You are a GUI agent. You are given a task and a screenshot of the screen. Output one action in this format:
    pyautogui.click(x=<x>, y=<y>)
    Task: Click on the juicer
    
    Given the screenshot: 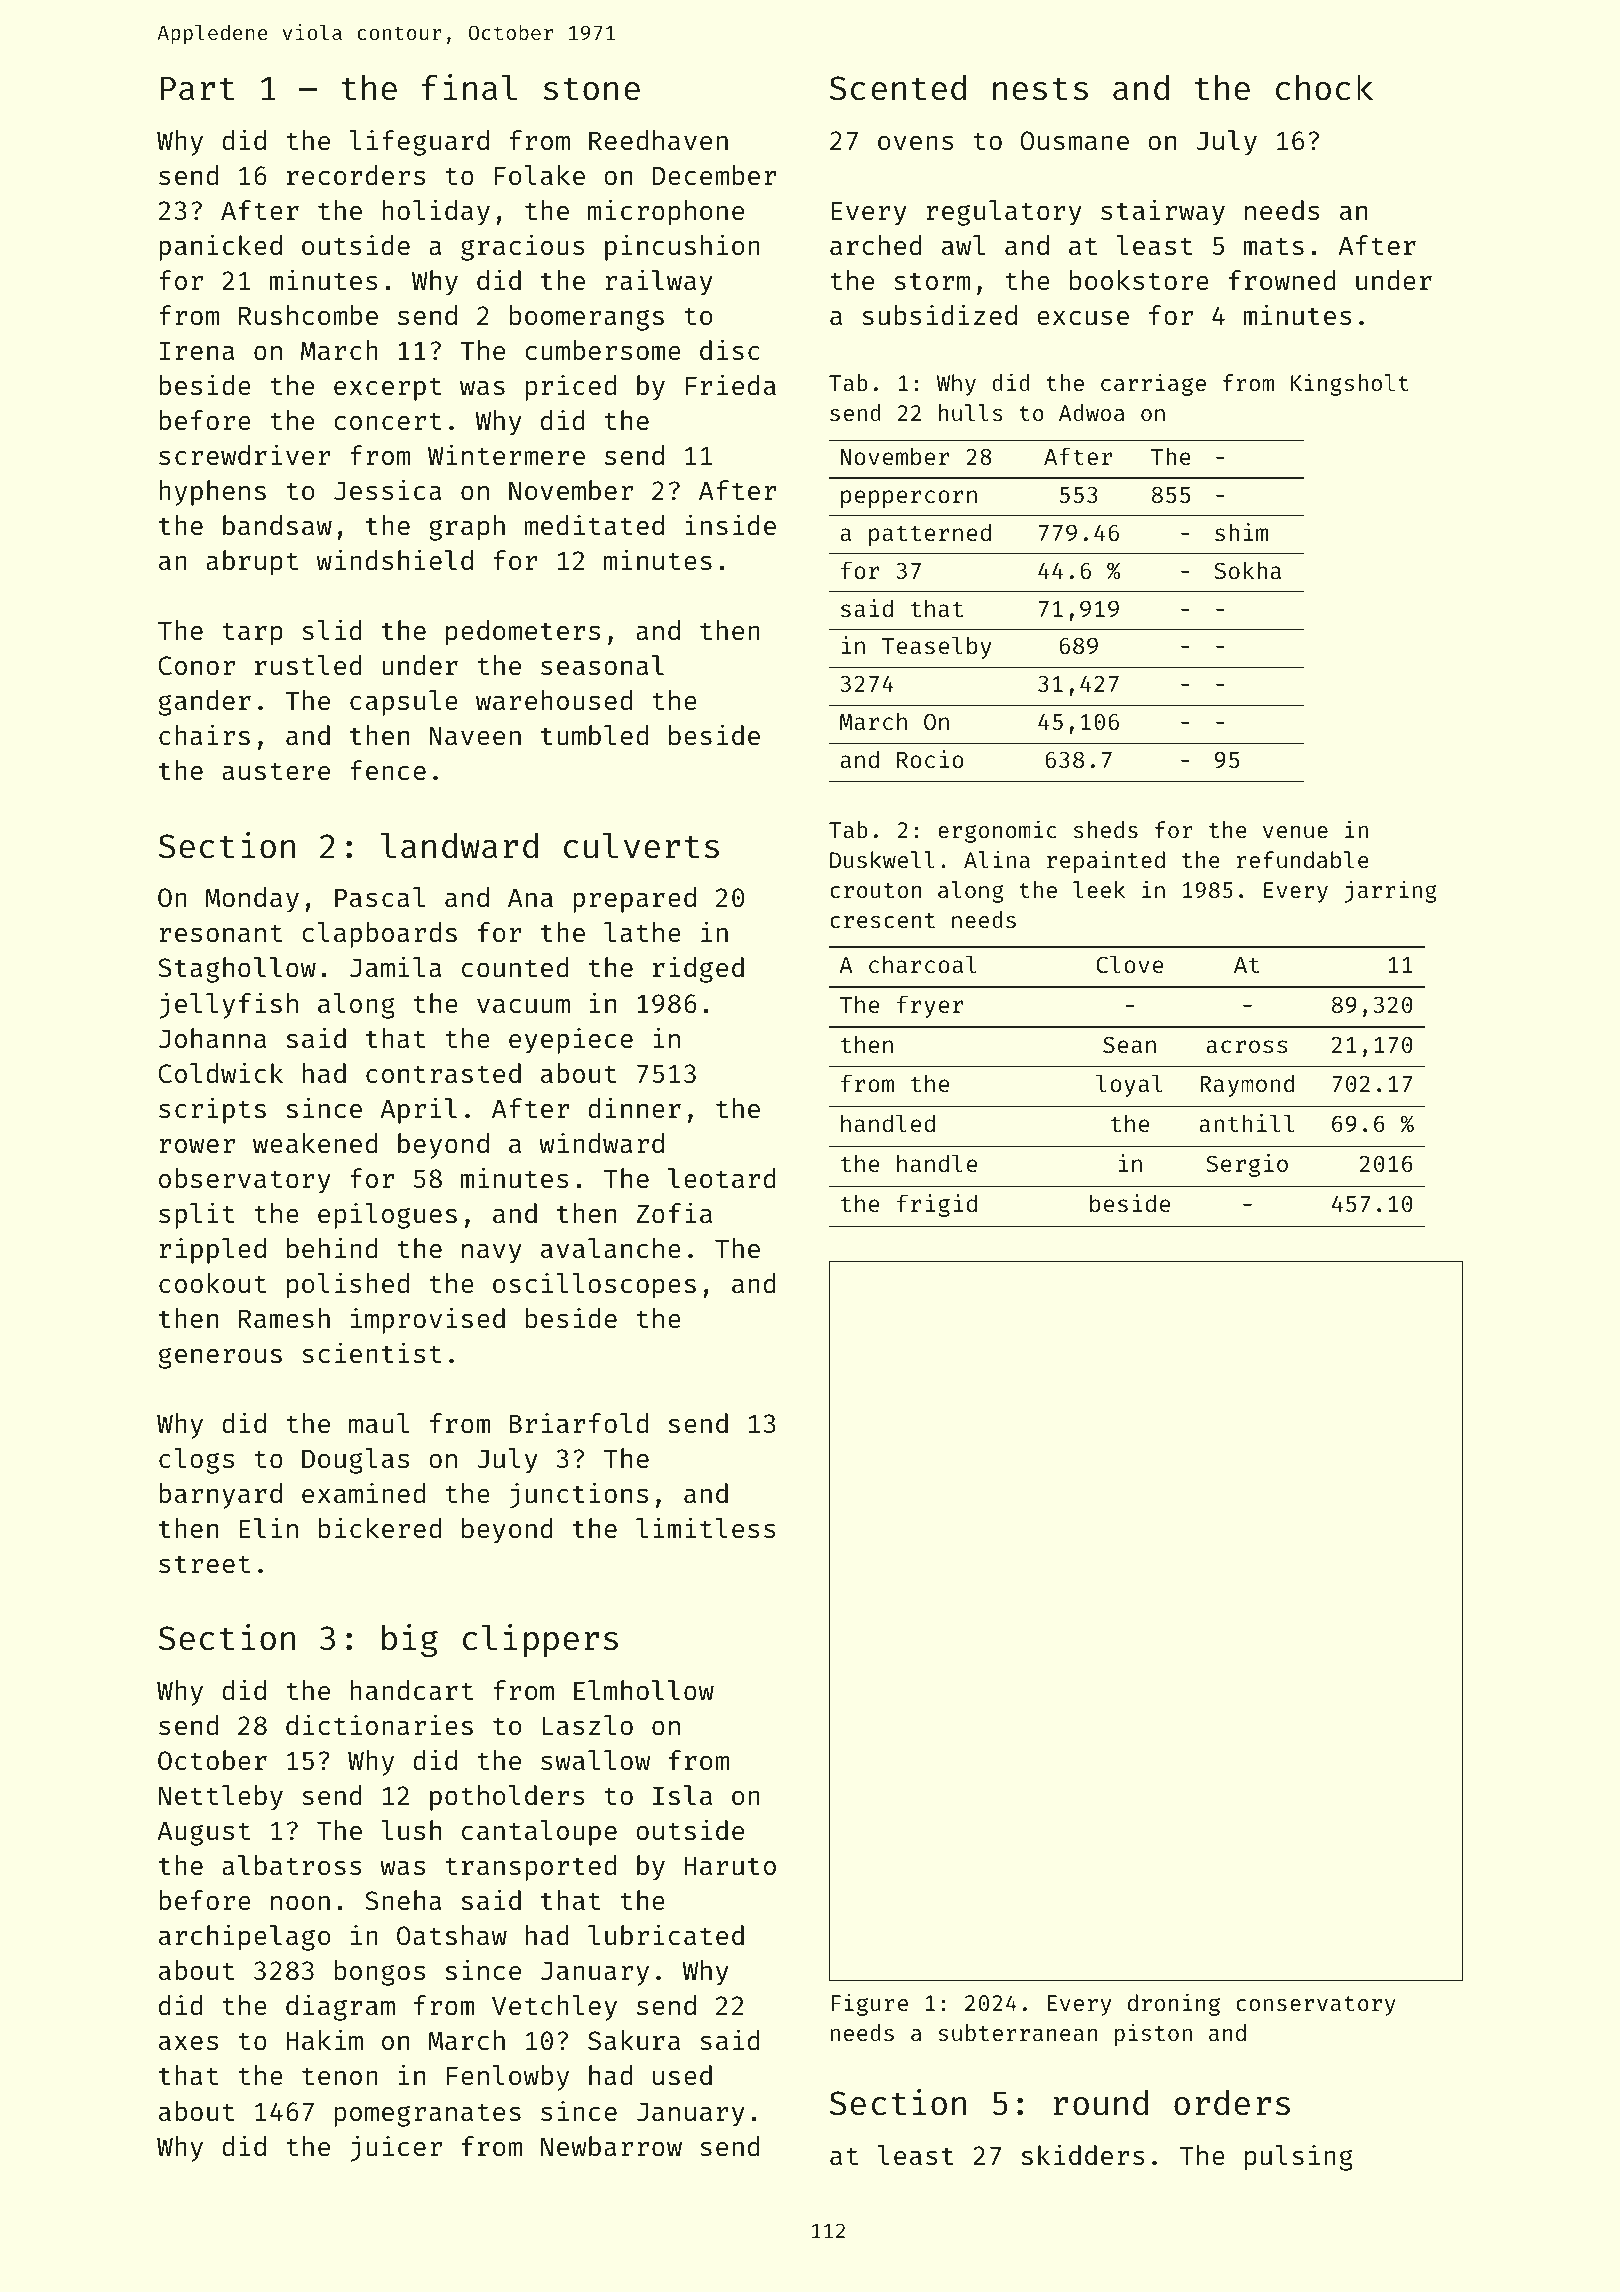 What is the action you would take?
    pyautogui.click(x=396, y=2148)
